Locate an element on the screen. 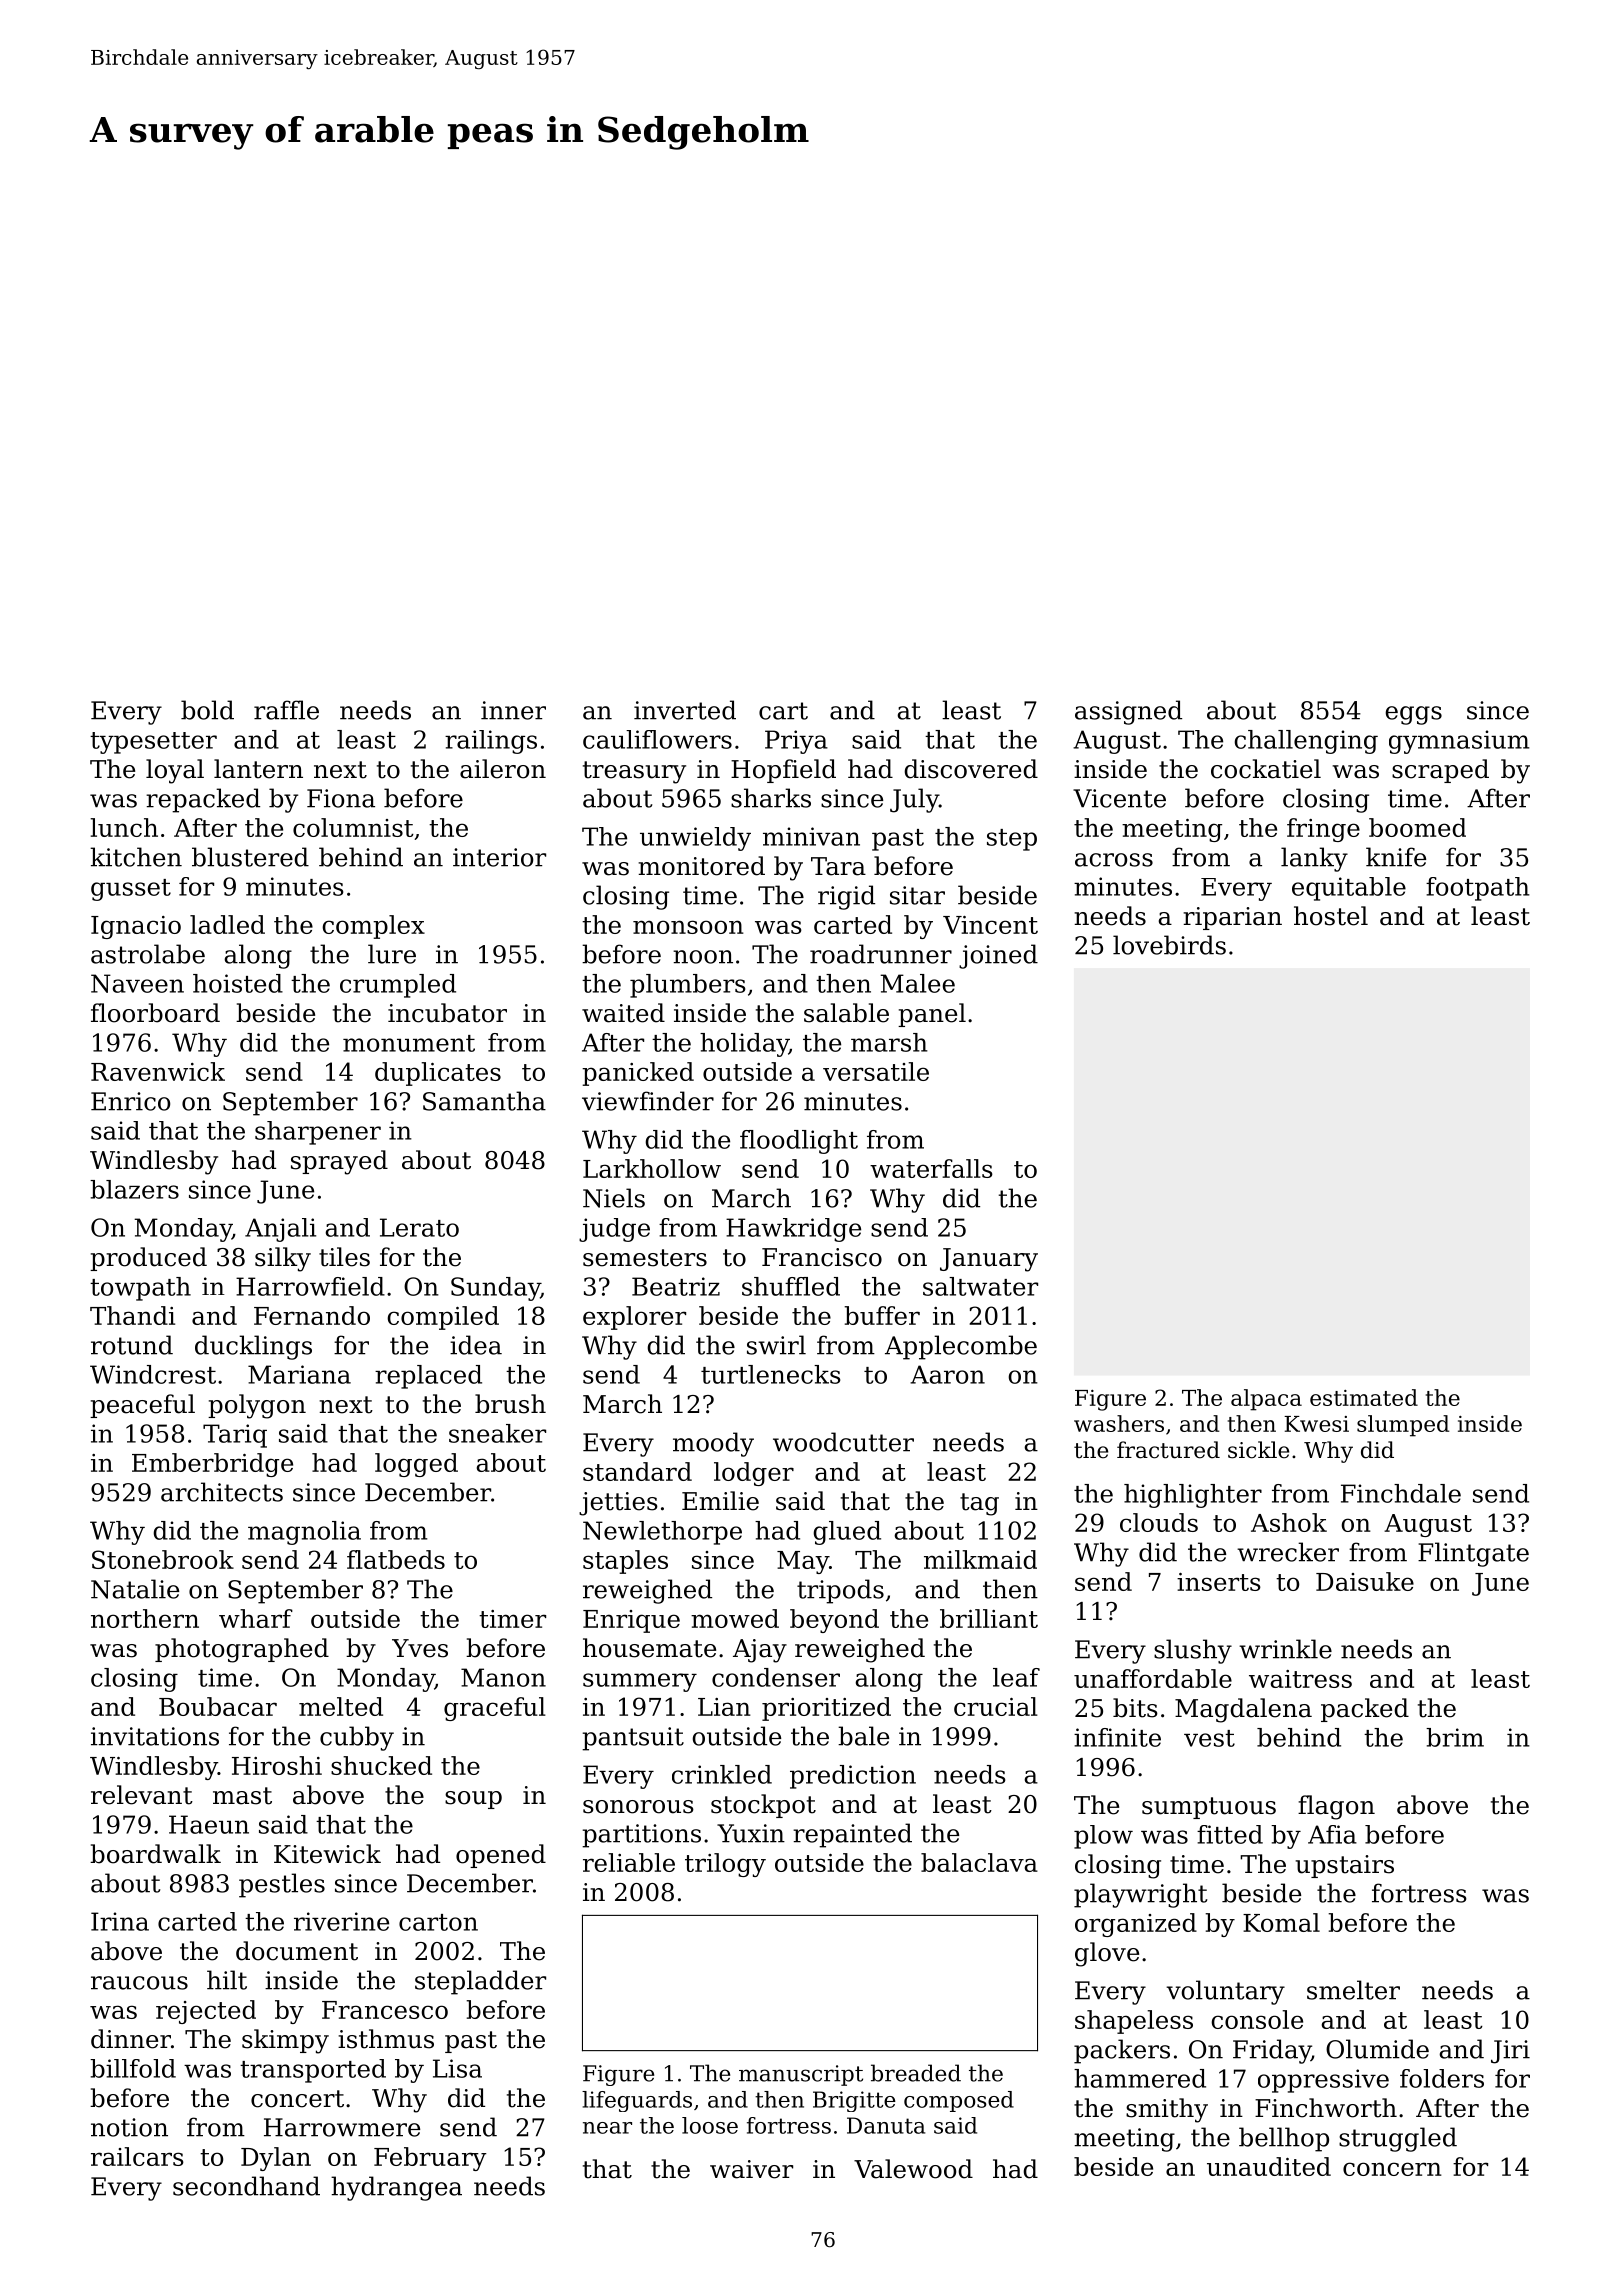  sharpener is located at coordinates (318, 1133).
